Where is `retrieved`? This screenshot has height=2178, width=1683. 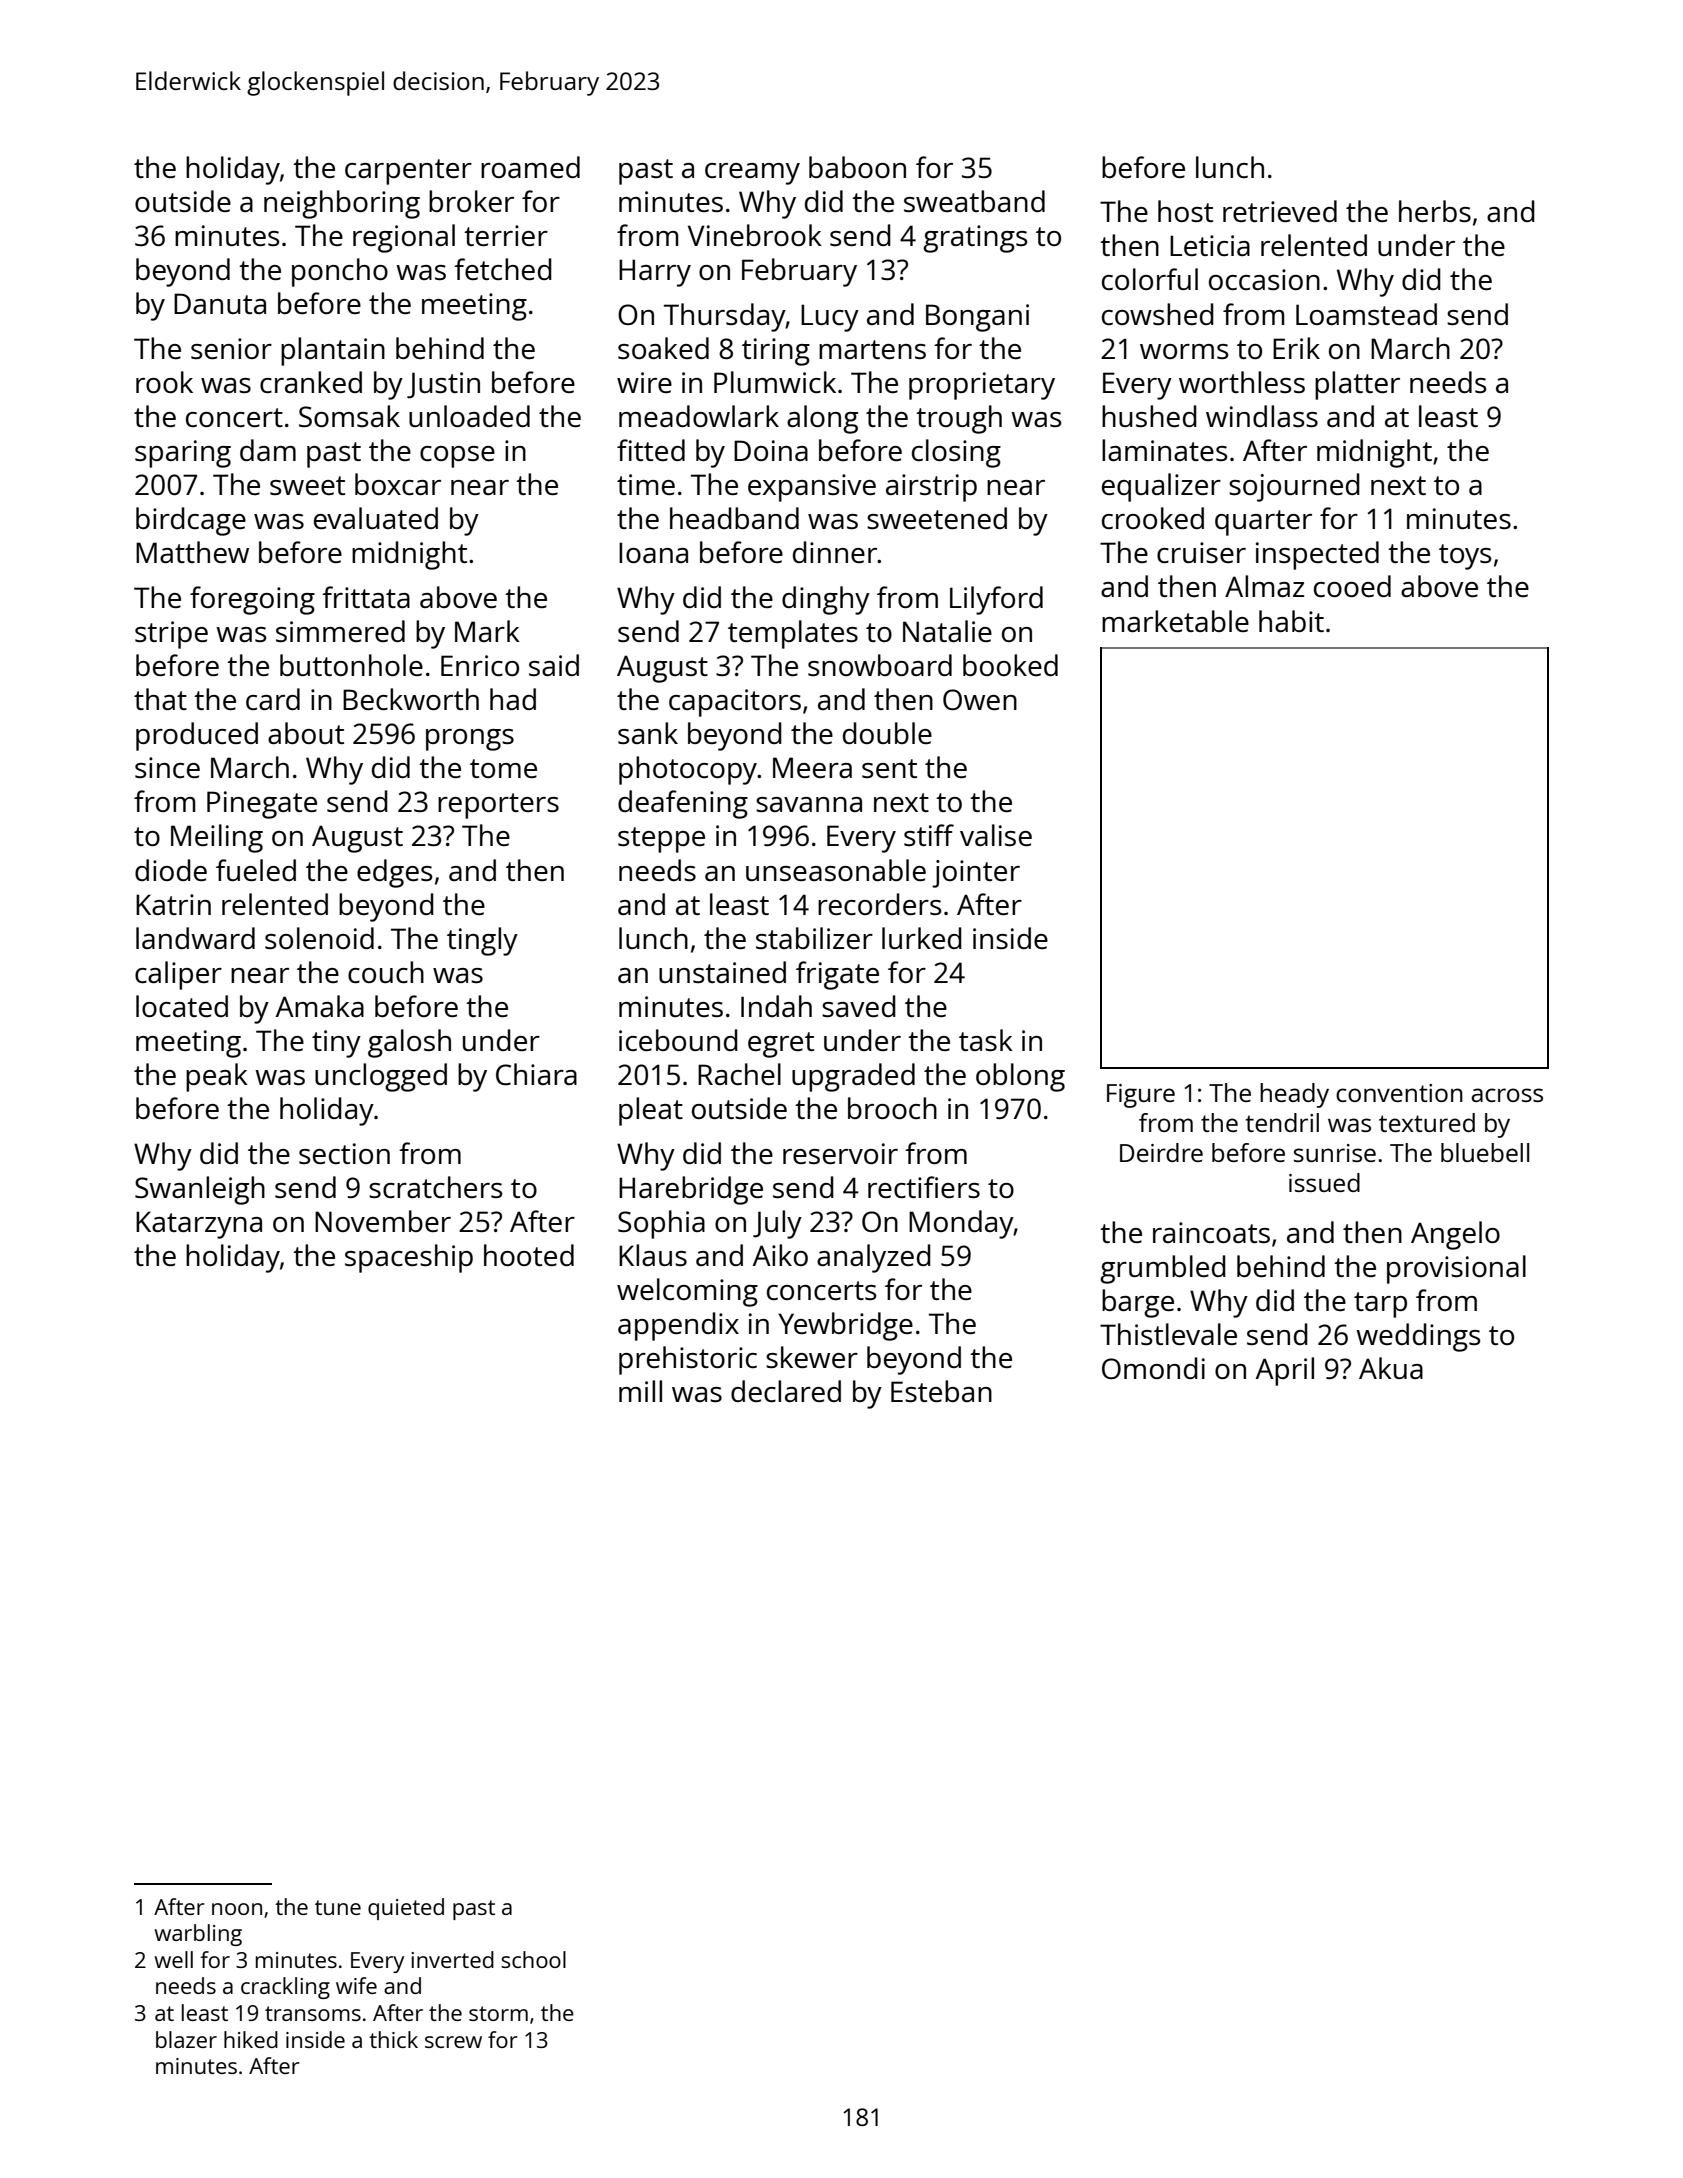 retrieved is located at coordinates (1280, 211).
